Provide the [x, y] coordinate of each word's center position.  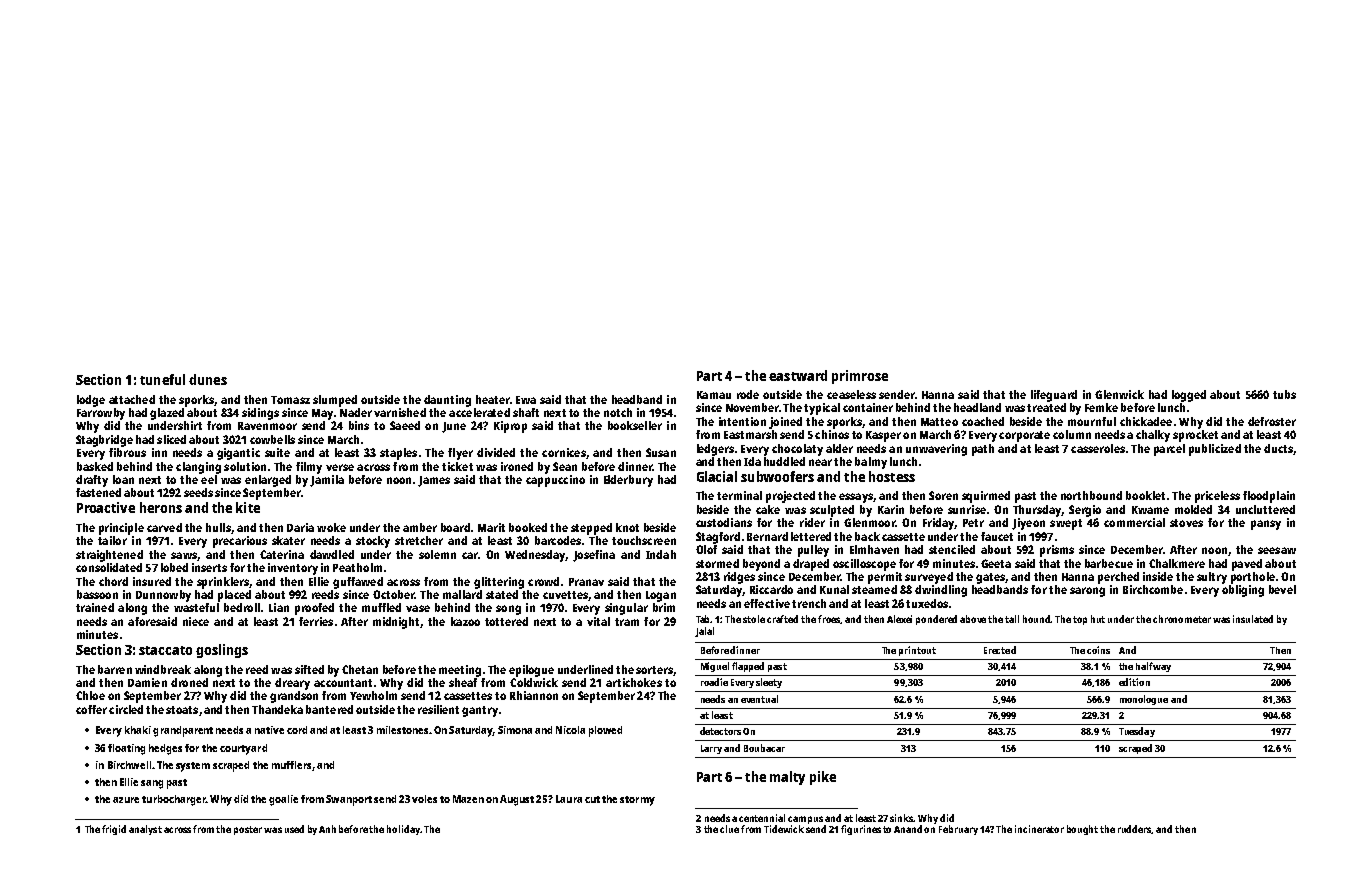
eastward [798, 375]
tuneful [162, 379]
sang [152, 784]
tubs [1284, 394]
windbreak [163, 669]
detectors [720, 731]
